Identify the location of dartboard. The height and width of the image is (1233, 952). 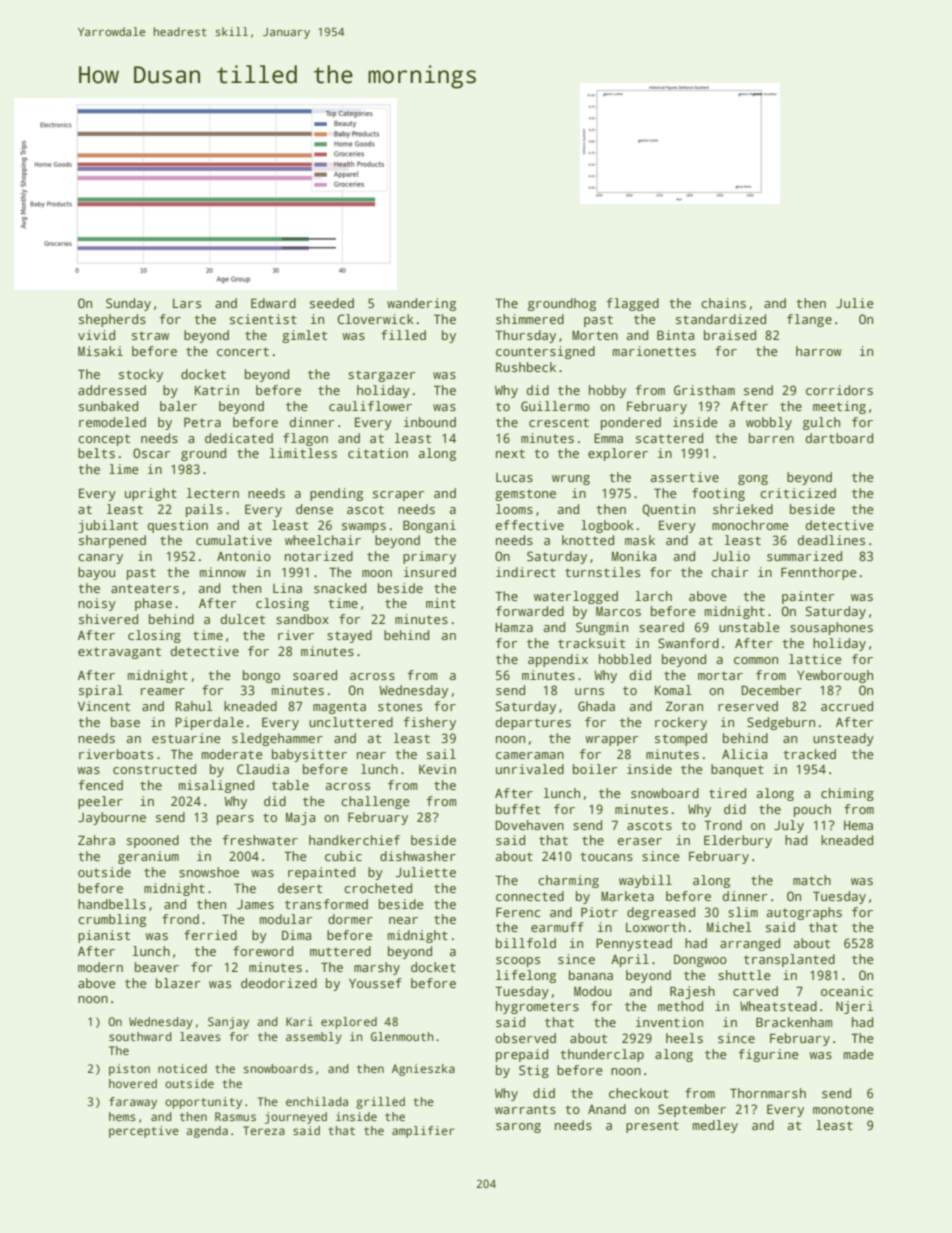
(839, 438).
